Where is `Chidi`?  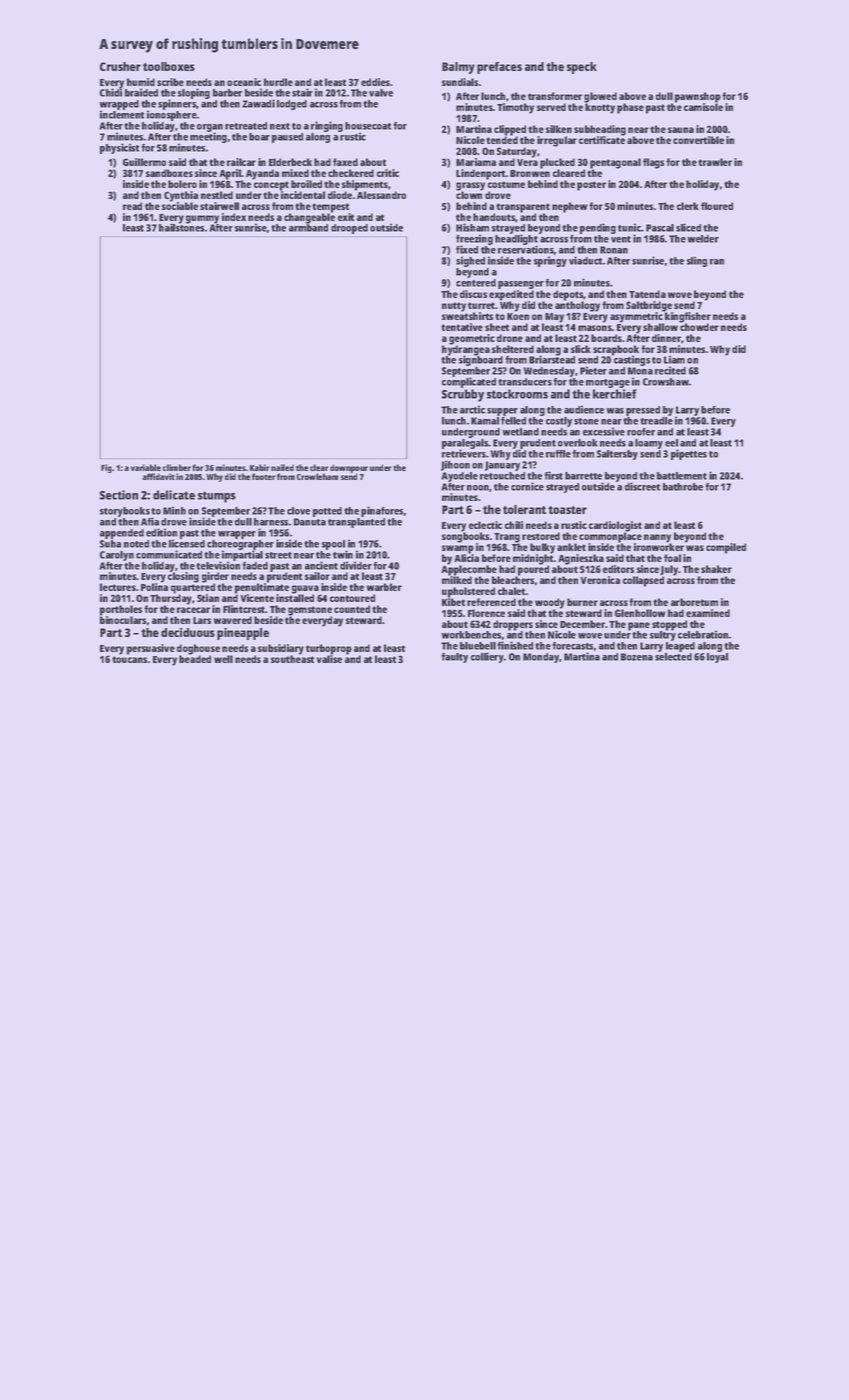 Chidi is located at coordinates (111, 93).
